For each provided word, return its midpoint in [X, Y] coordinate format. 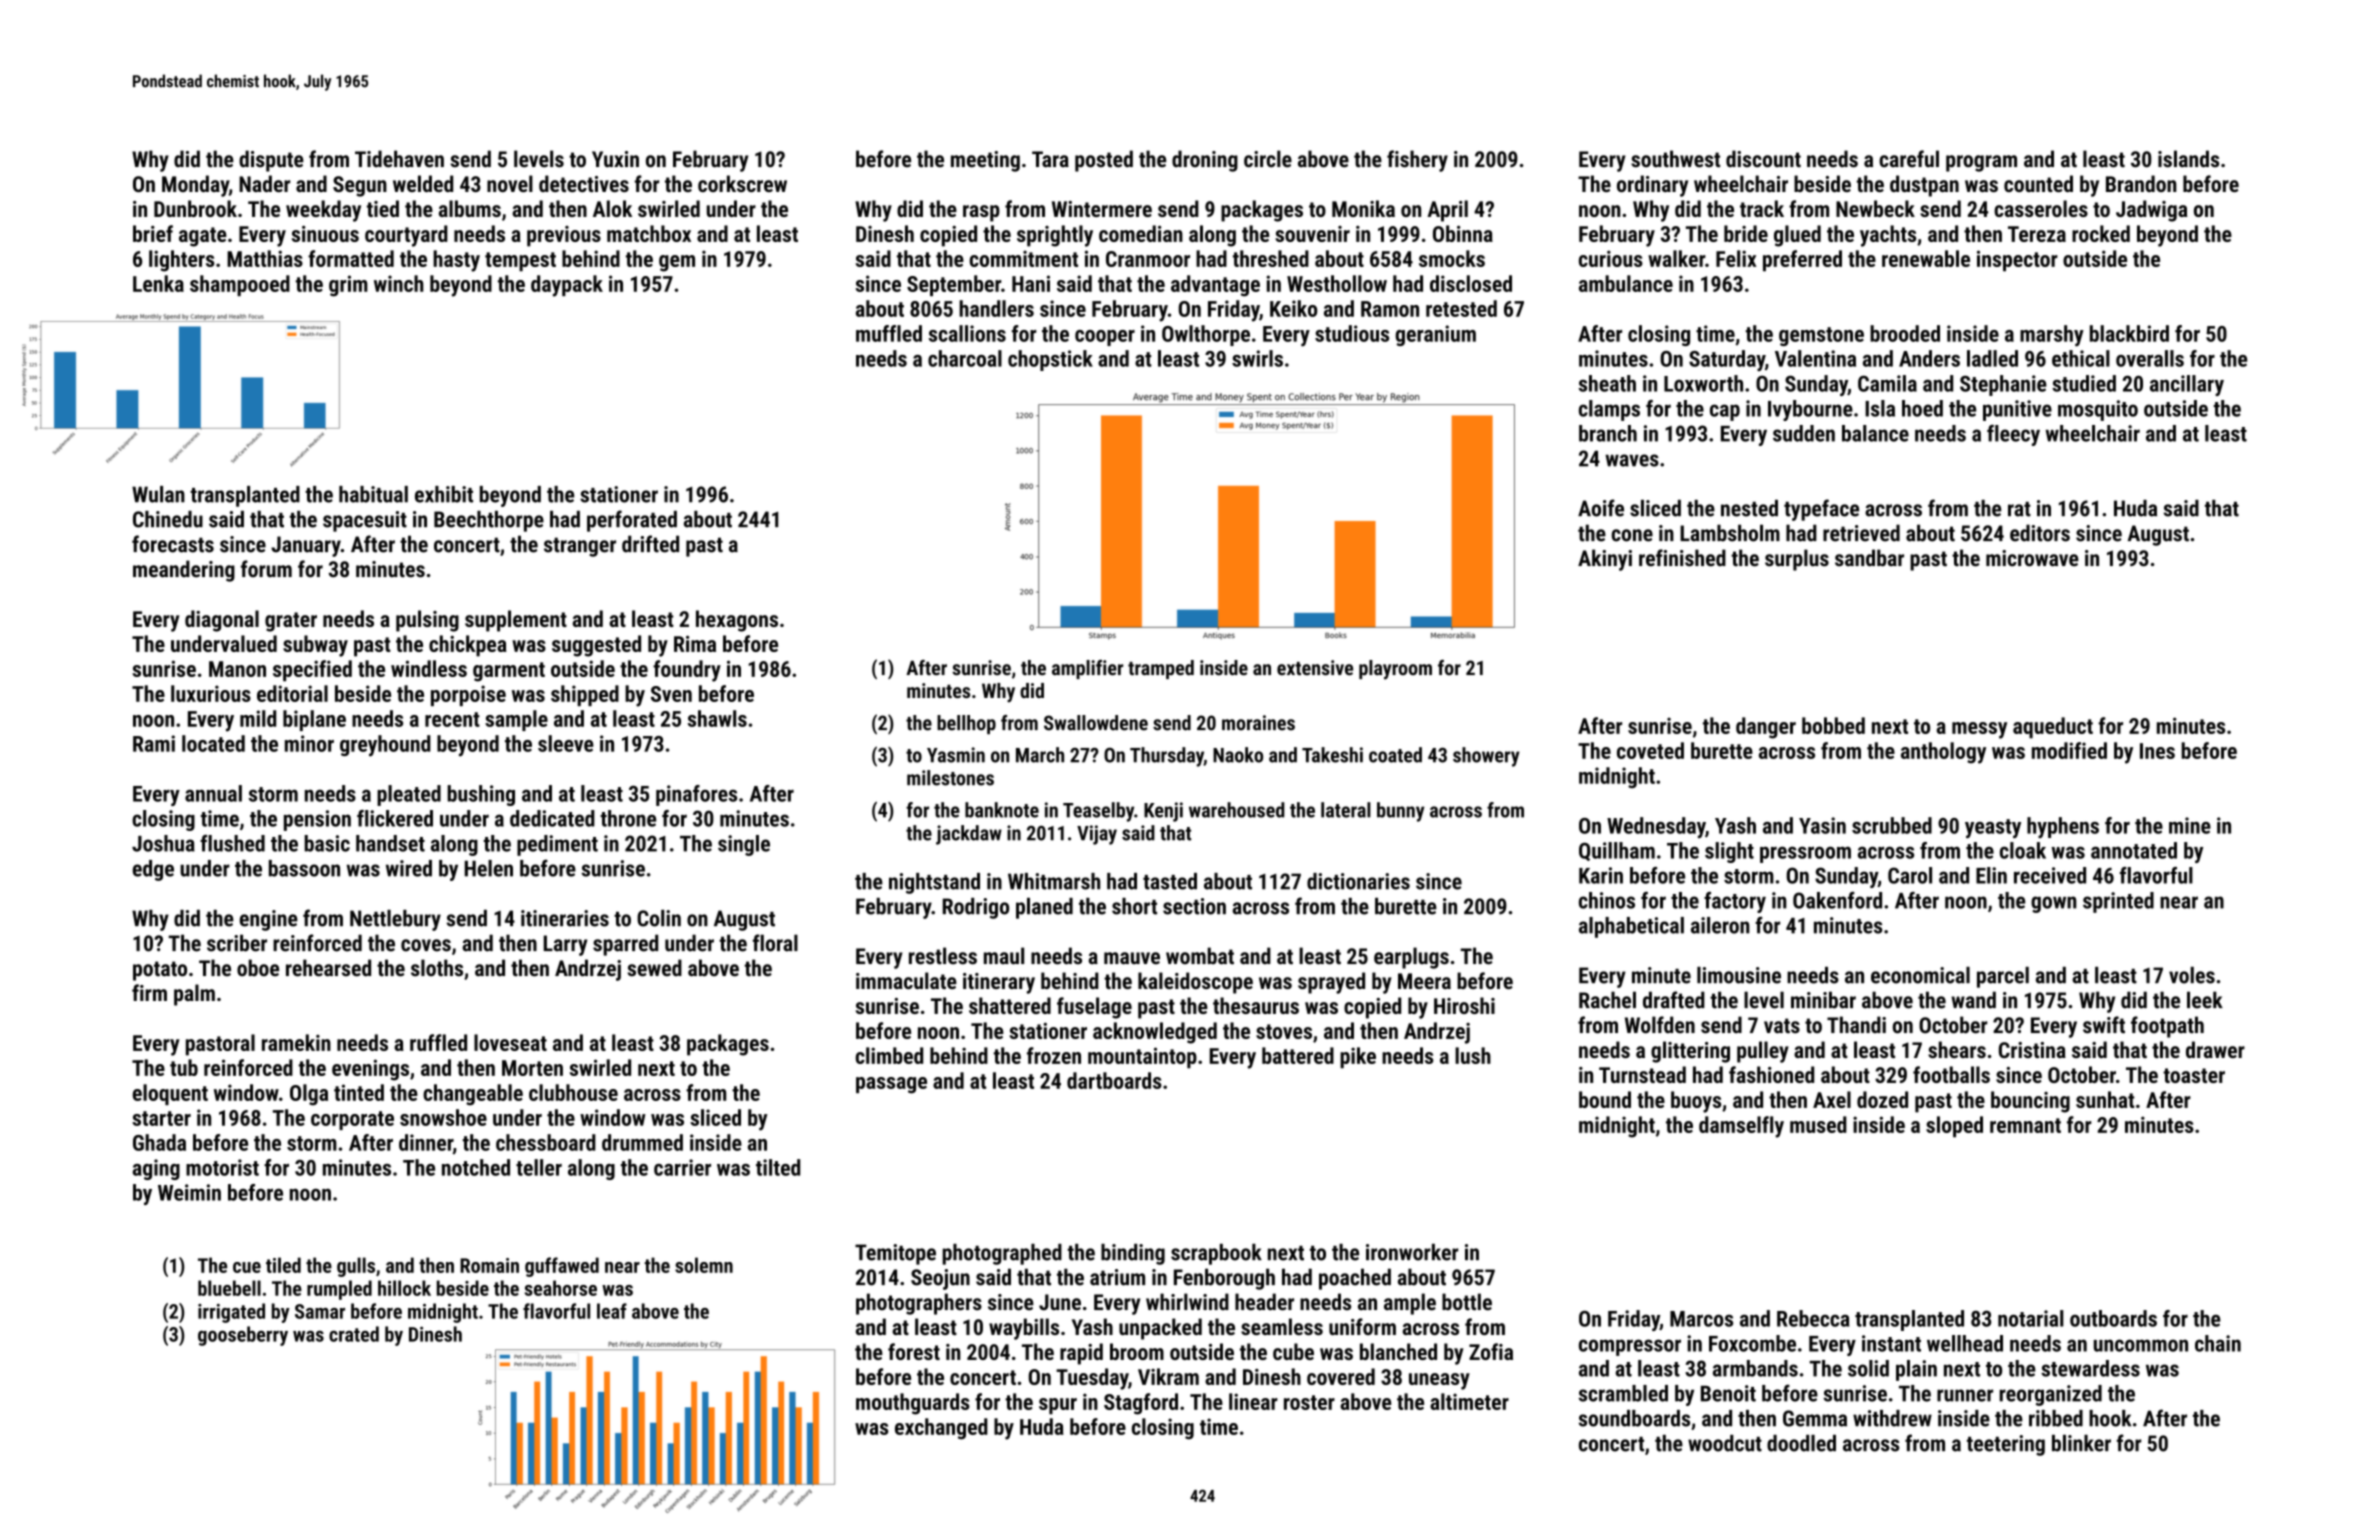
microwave [2032, 558]
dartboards [1114, 1080]
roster [1309, 1402]
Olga [309, 1095]
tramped [1161, 669]
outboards [2113, 1318]
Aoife [1601, 508]
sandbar [1869, 558]
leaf [612, 1311]
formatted [351, 258]
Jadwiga [2151, 211]
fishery [1417, 161]
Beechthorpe [489, 521]
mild [258, 718]
